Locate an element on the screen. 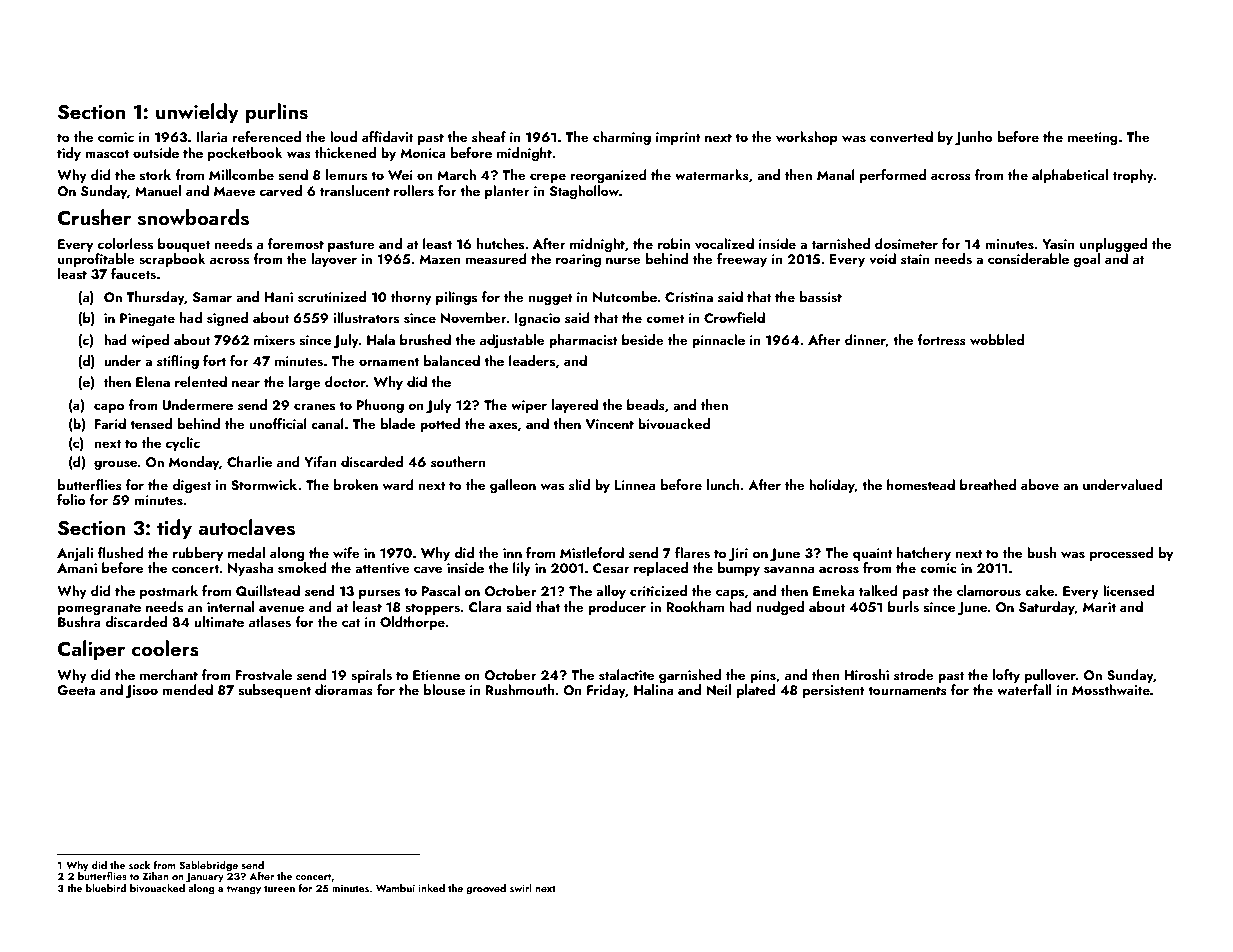  January is located at coordinates (205, 878).
